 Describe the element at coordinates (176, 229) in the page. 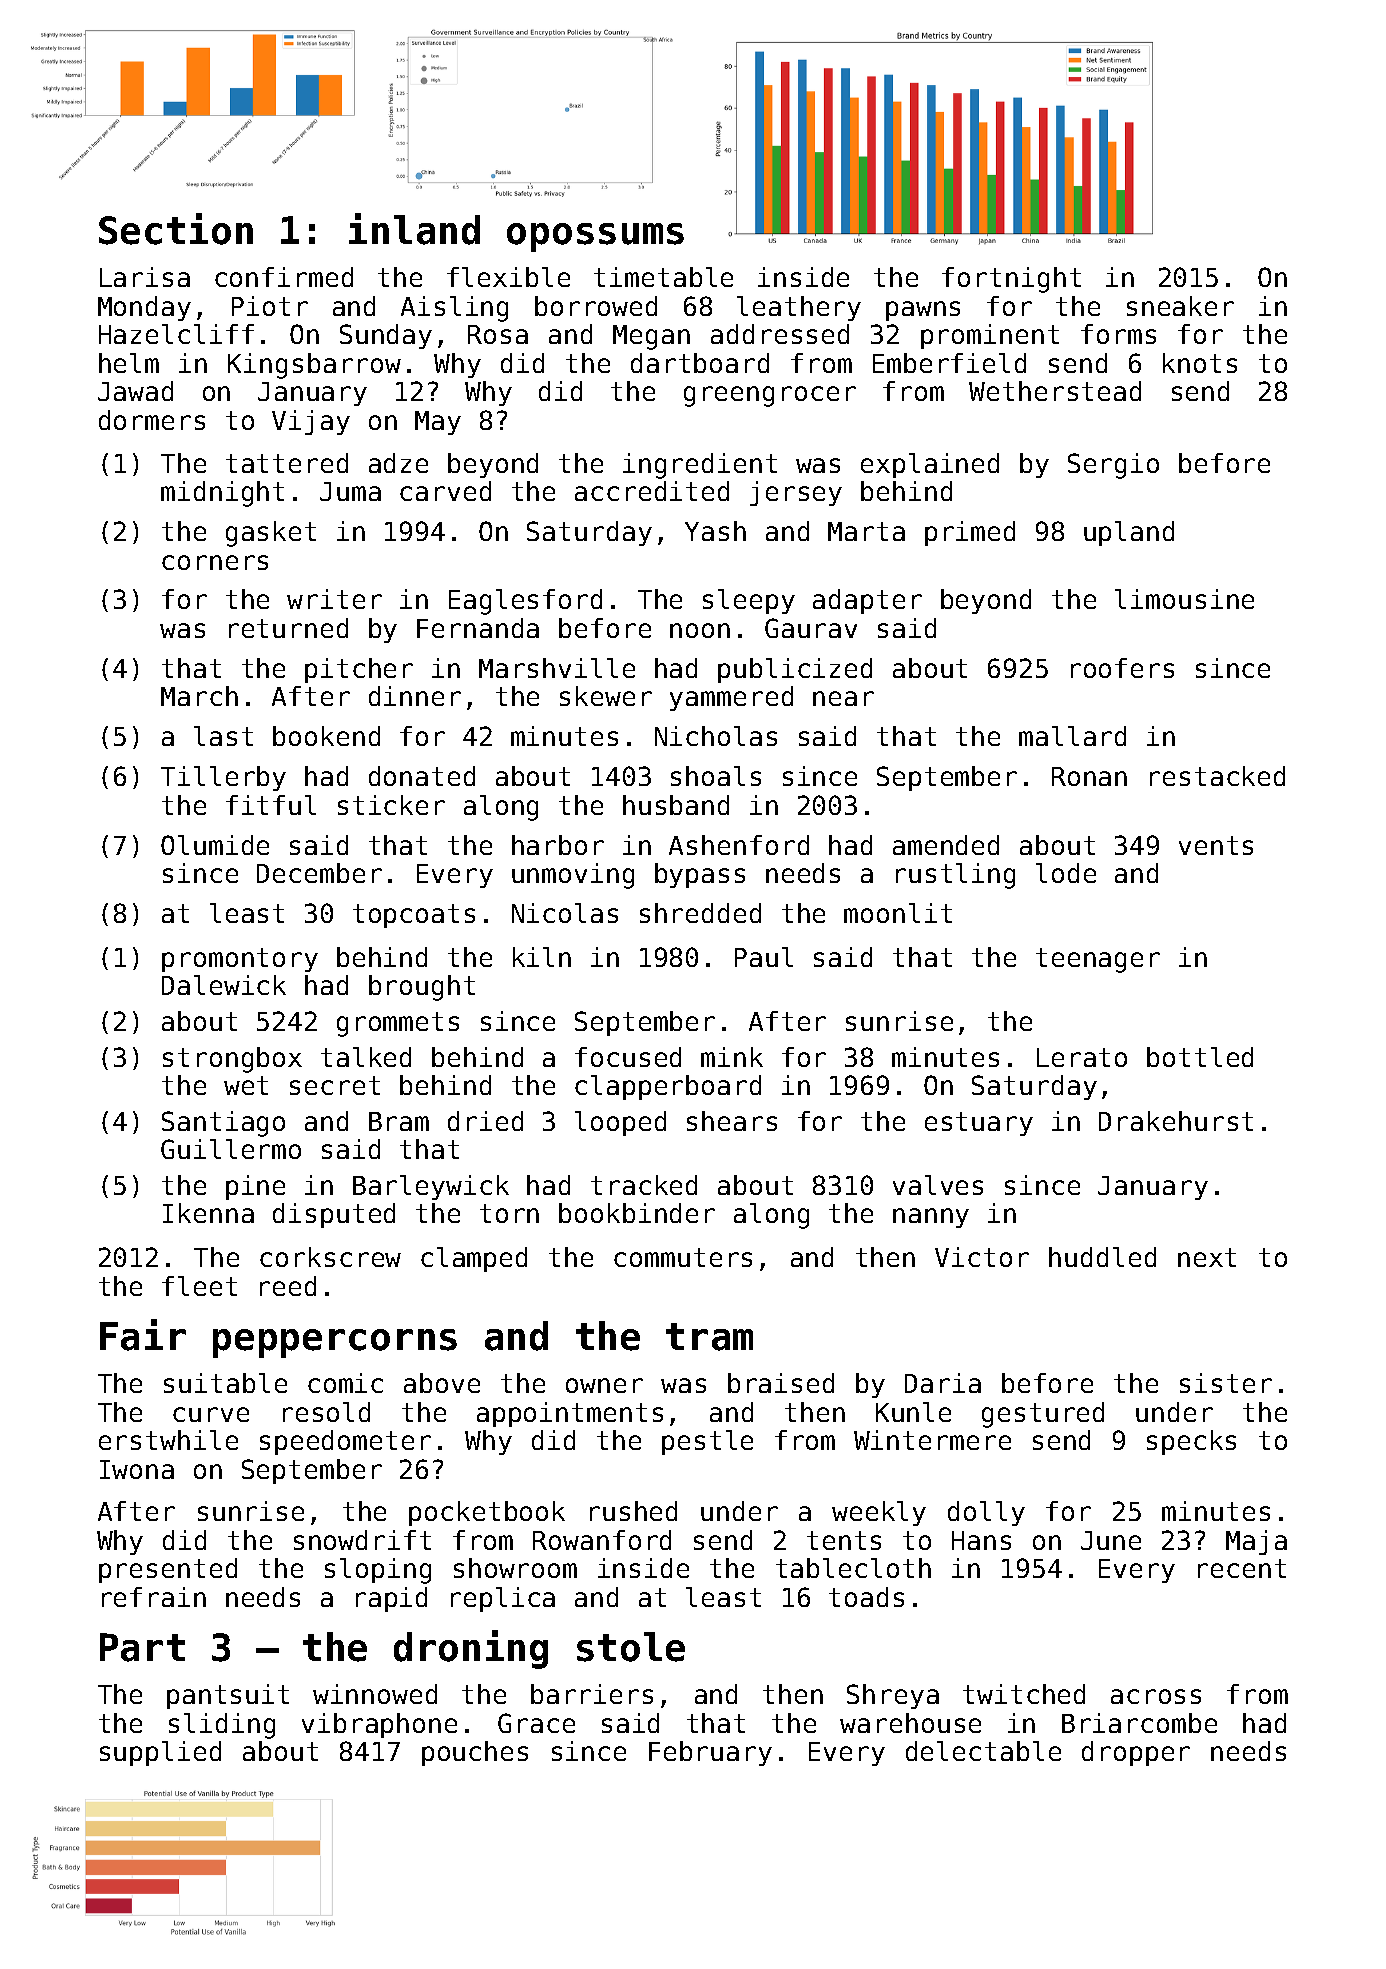

I see `Section` at that location.
